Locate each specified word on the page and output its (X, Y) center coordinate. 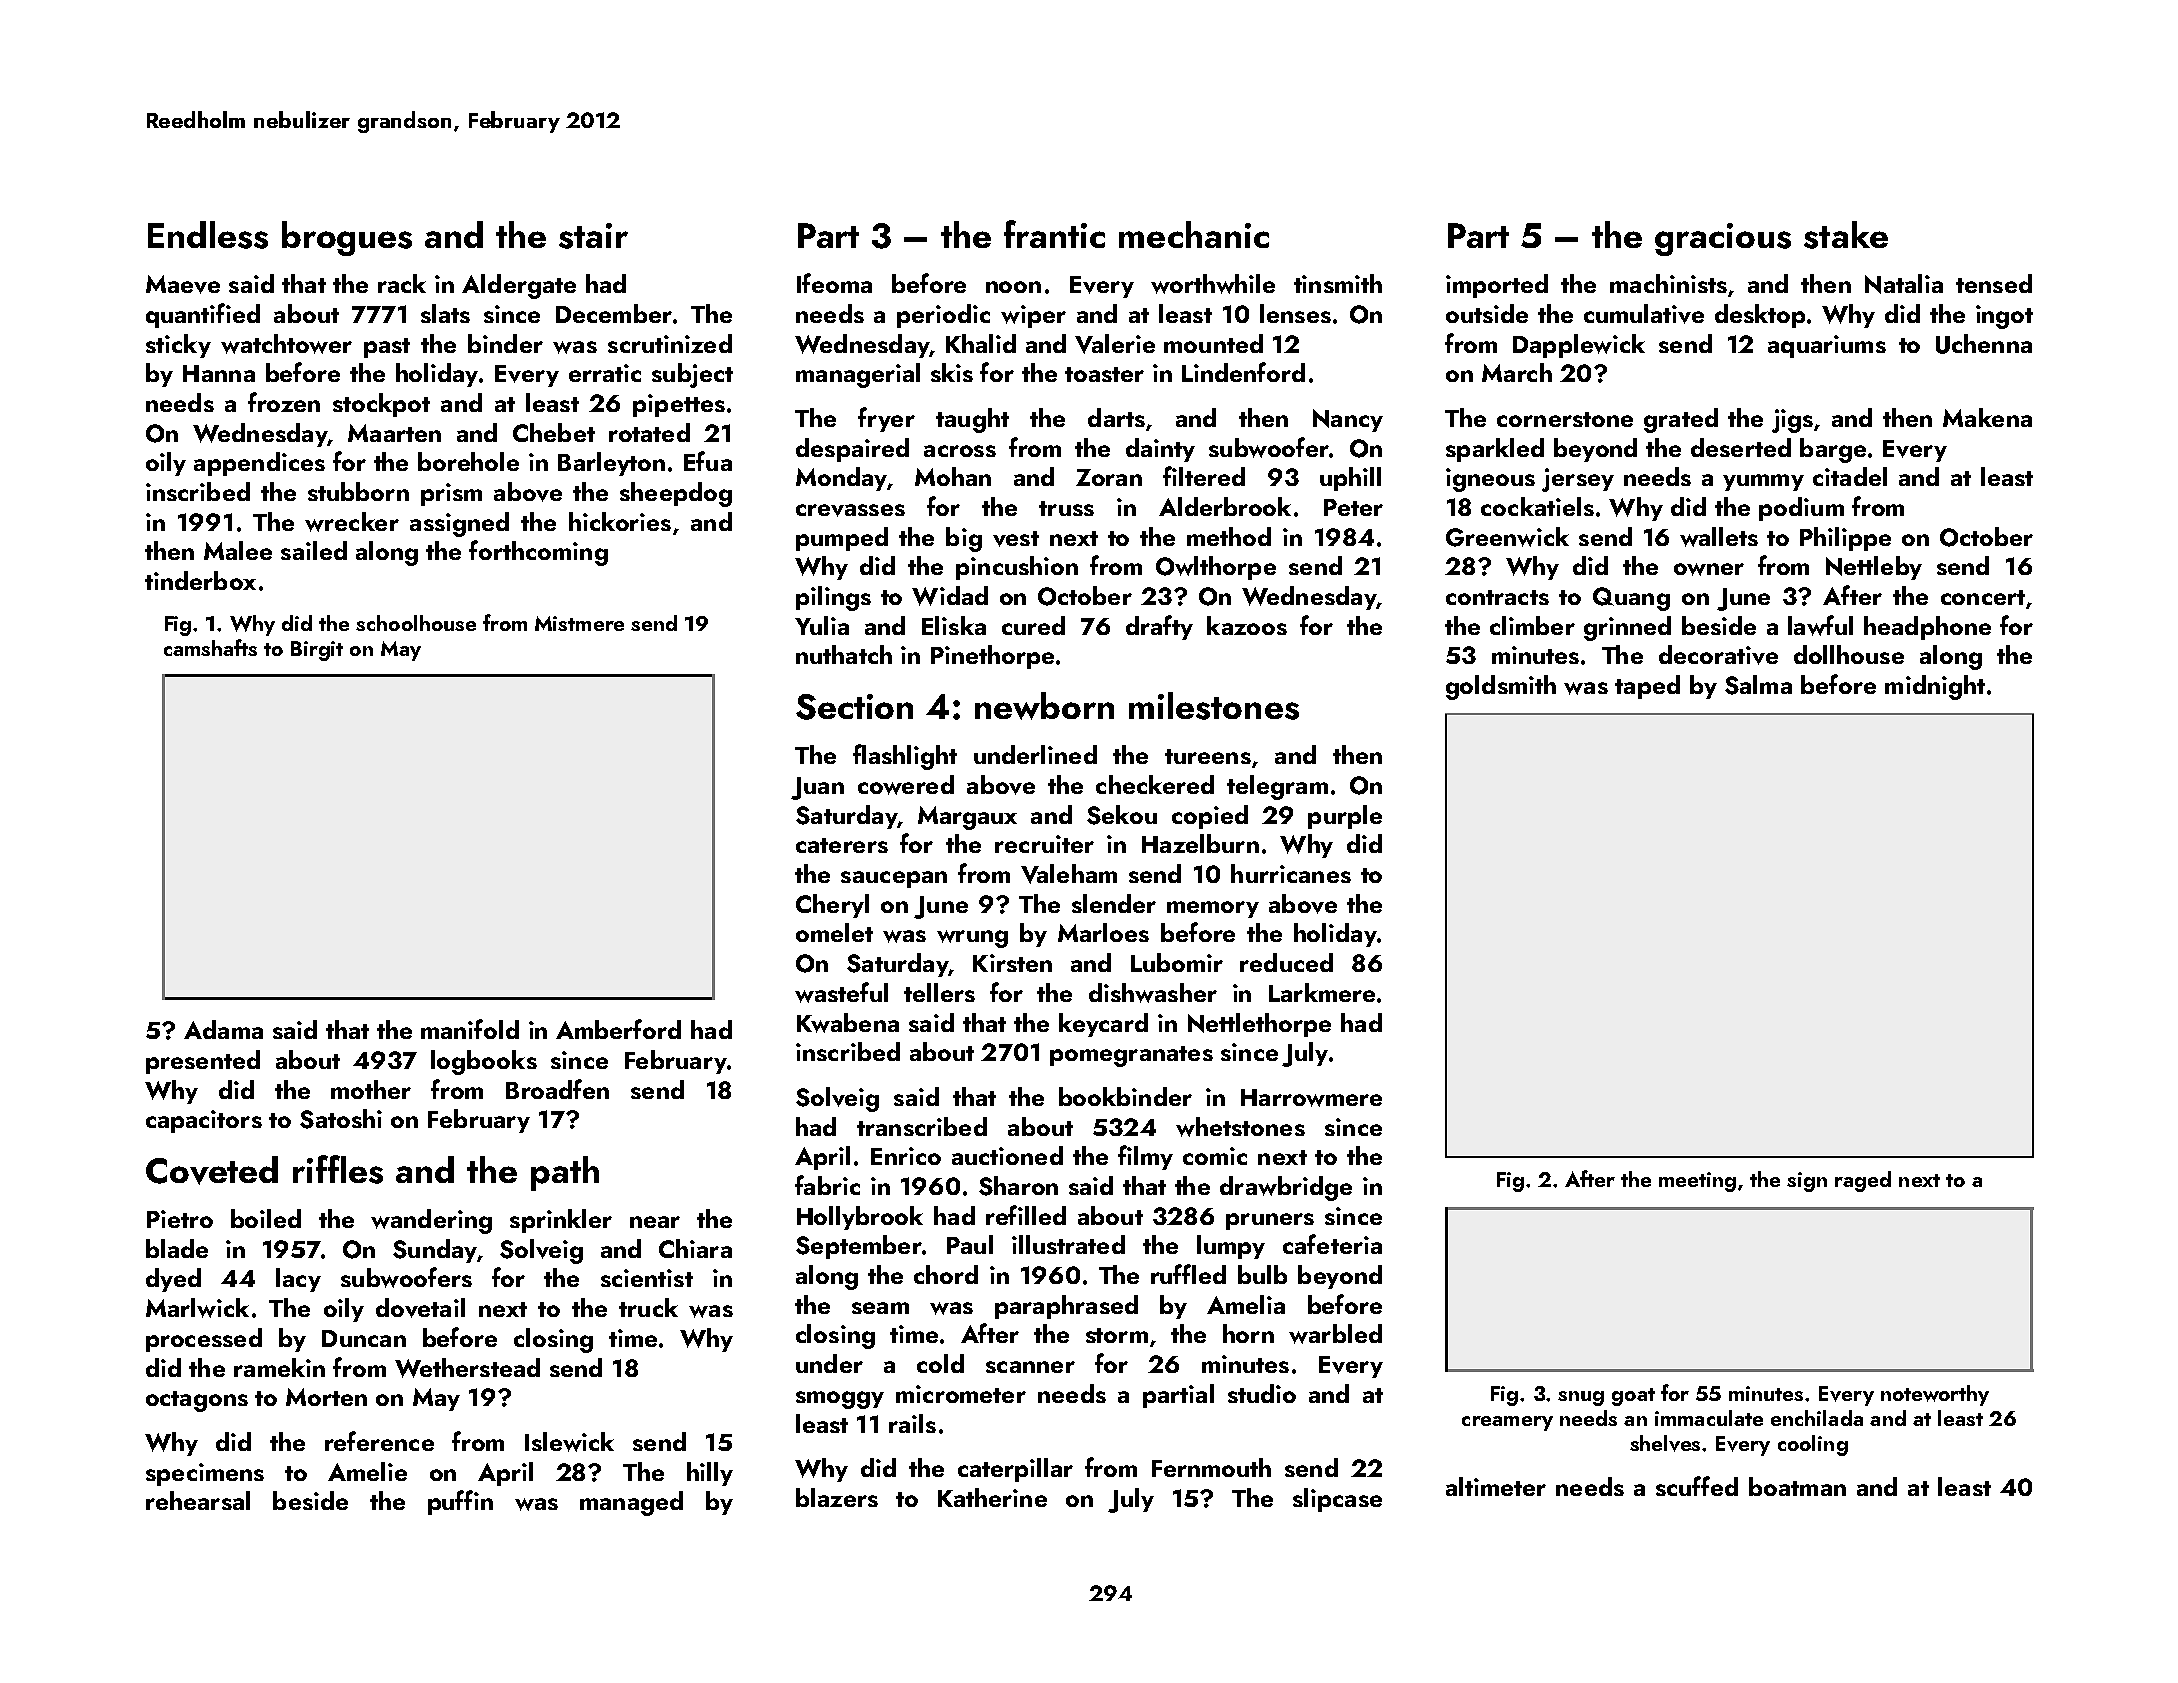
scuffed (1697, 1486)
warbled (1335, 1334)
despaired (852, 450)
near (655, 1222)
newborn (1044, 706)
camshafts (210, 647)
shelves (1665, 1443)
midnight (1935, 687)
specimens (205, 1474)
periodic (943, 316)
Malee (238, 550)
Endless (208, 235)
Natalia (1904, 284)
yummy (1763, 482)
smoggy (840, 1400)
